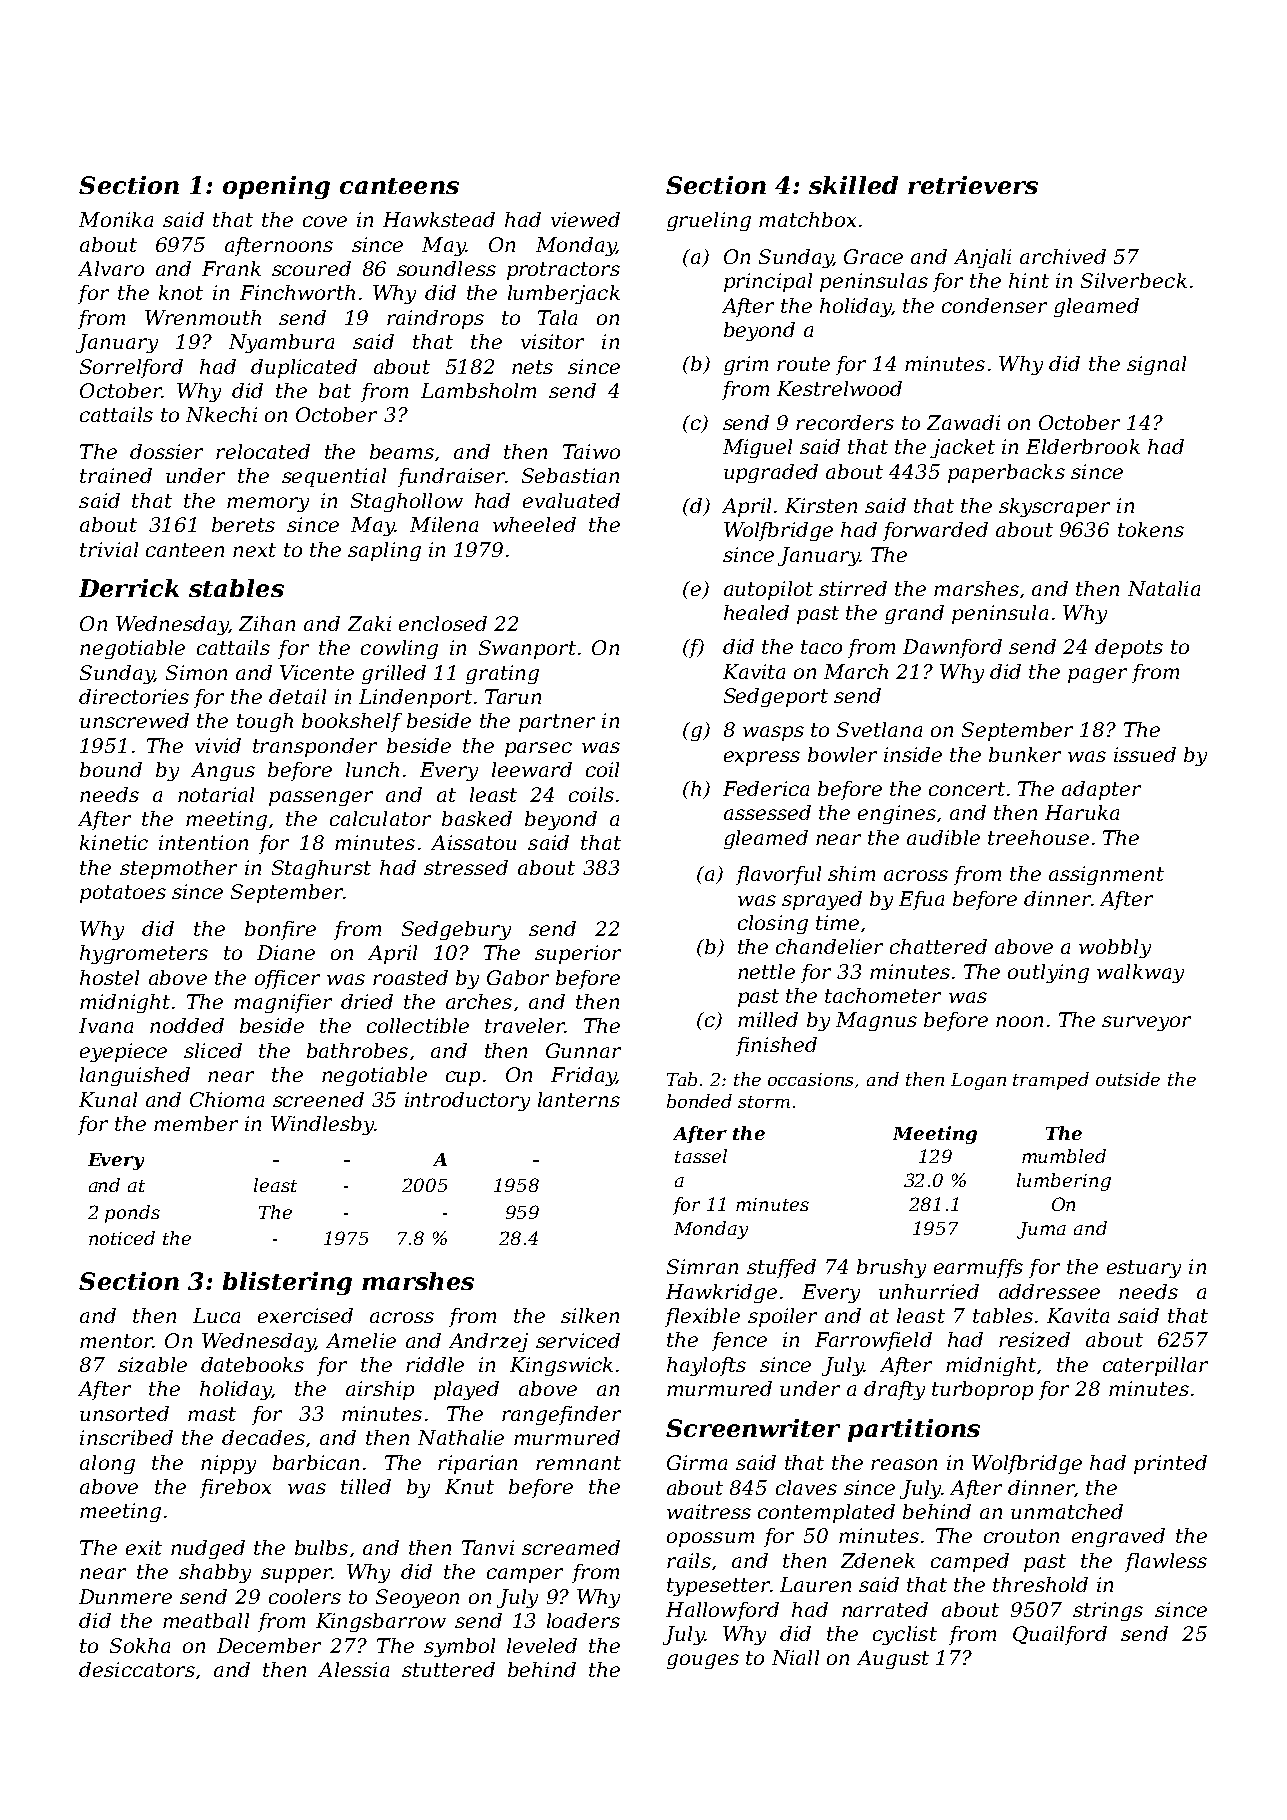  Describe the element at coordinates (853, 185) in the screenshot. I see `skilled` at that location.
